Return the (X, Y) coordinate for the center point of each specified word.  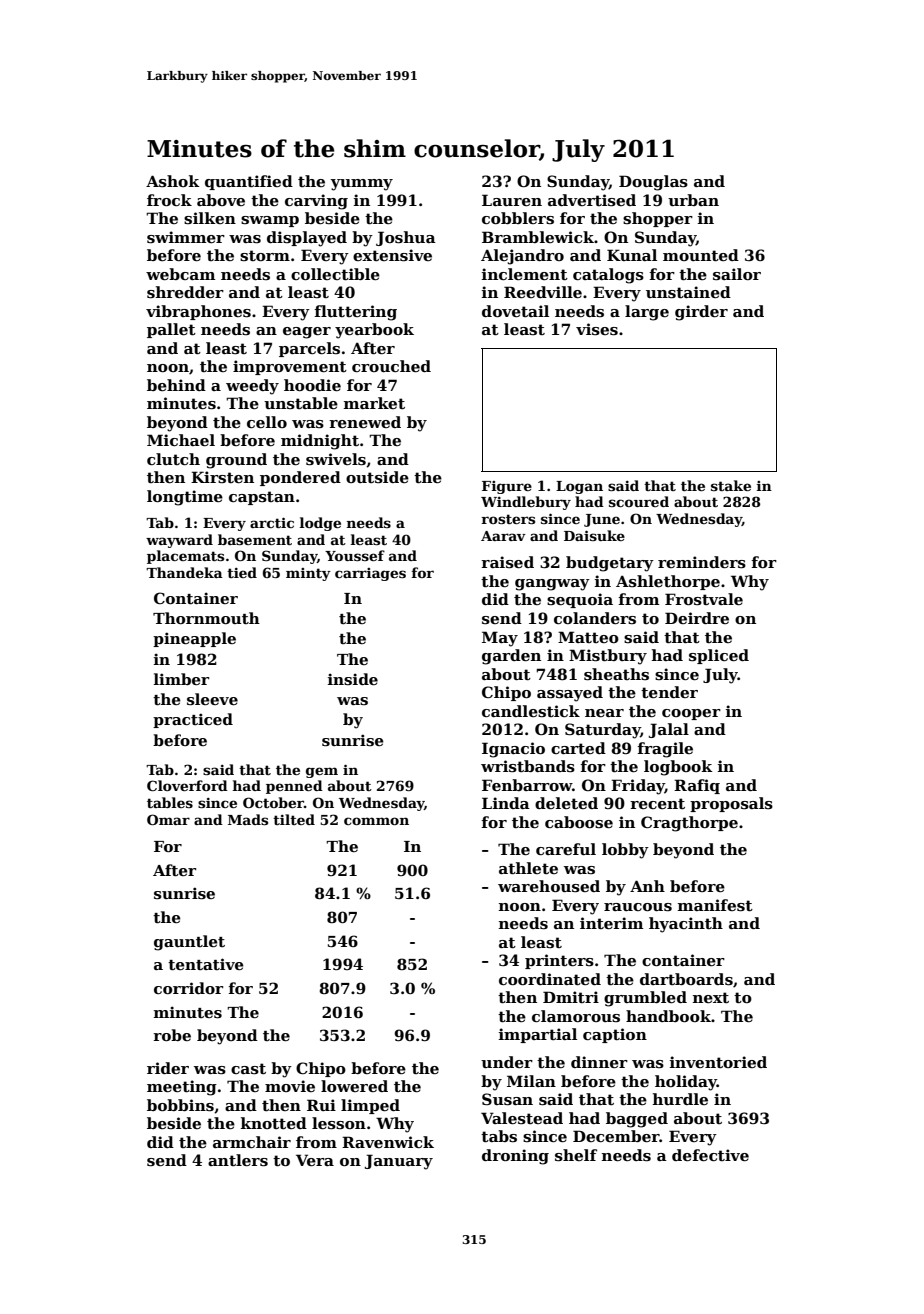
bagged (637, 1120)
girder (701, 313)
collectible (335, 274)
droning (515, 1157)
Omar (168, 819)
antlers (238, 1160)
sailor (737, 274)
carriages (370, 574)
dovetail (515, 311)
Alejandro (522, 257)
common (376, 821)
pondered (300, 478)
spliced (719, 656)
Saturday (603, 731)
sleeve (212, 699)
